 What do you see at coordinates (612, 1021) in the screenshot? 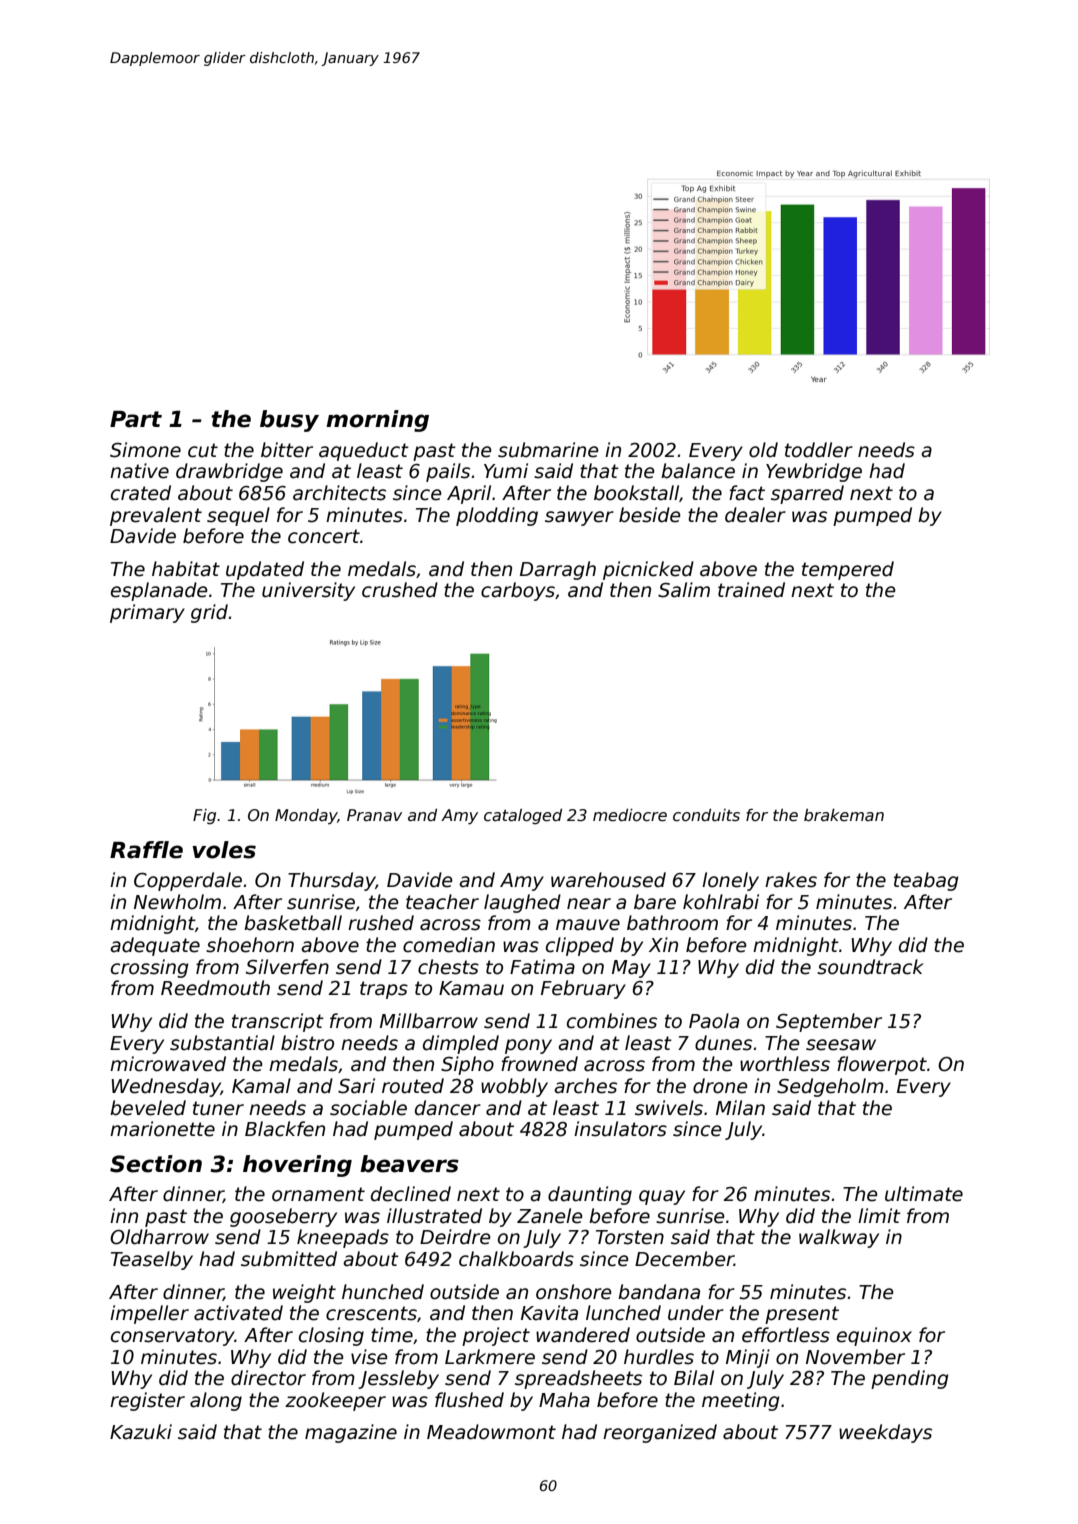
I see `combines` at bounding box center [612, 1021].
